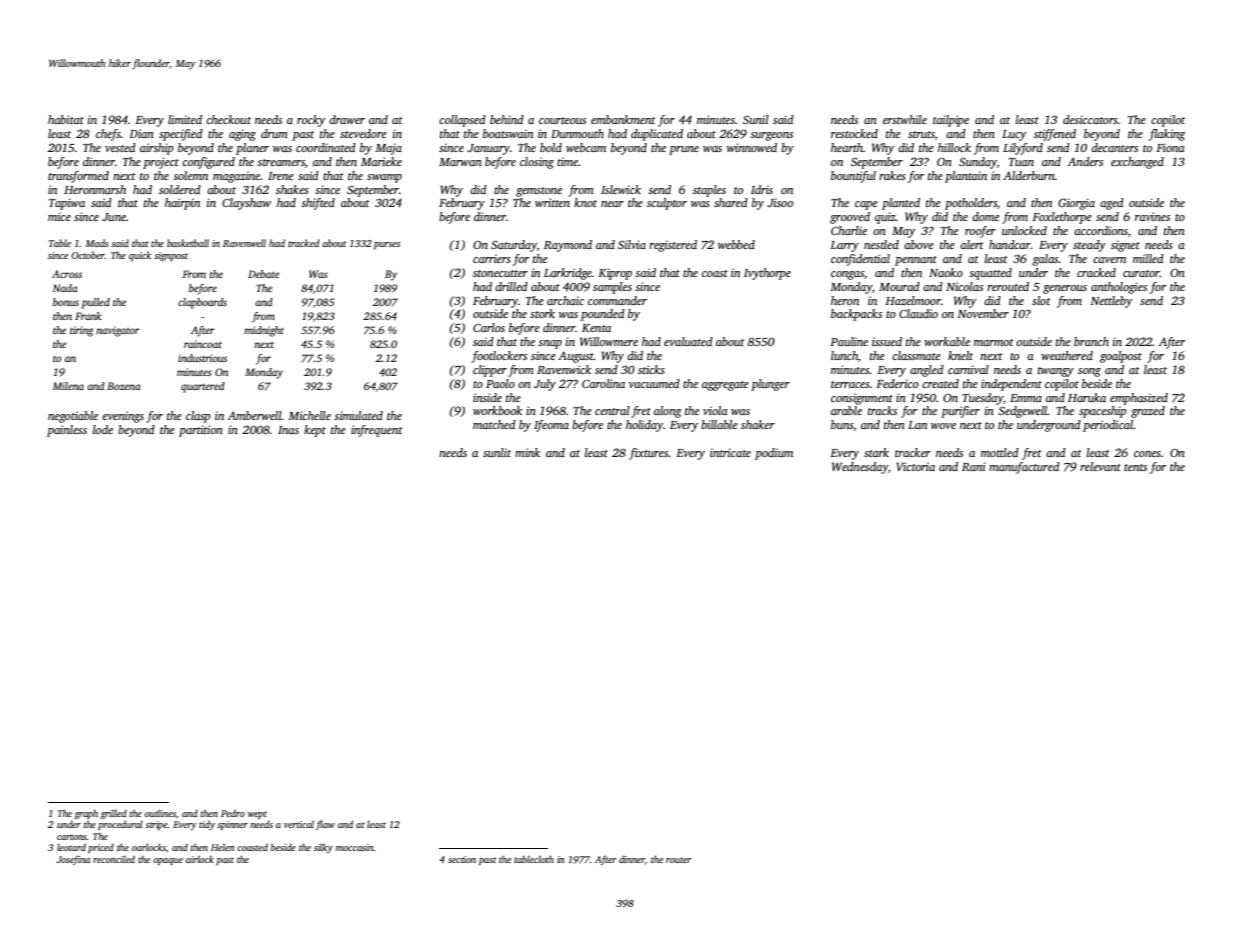 Image resolution: width=1233 pixels, height=952 pixels. Describe the element at coordinates (1024, 468) in the screenshot. I see `manufactured` at that location.
